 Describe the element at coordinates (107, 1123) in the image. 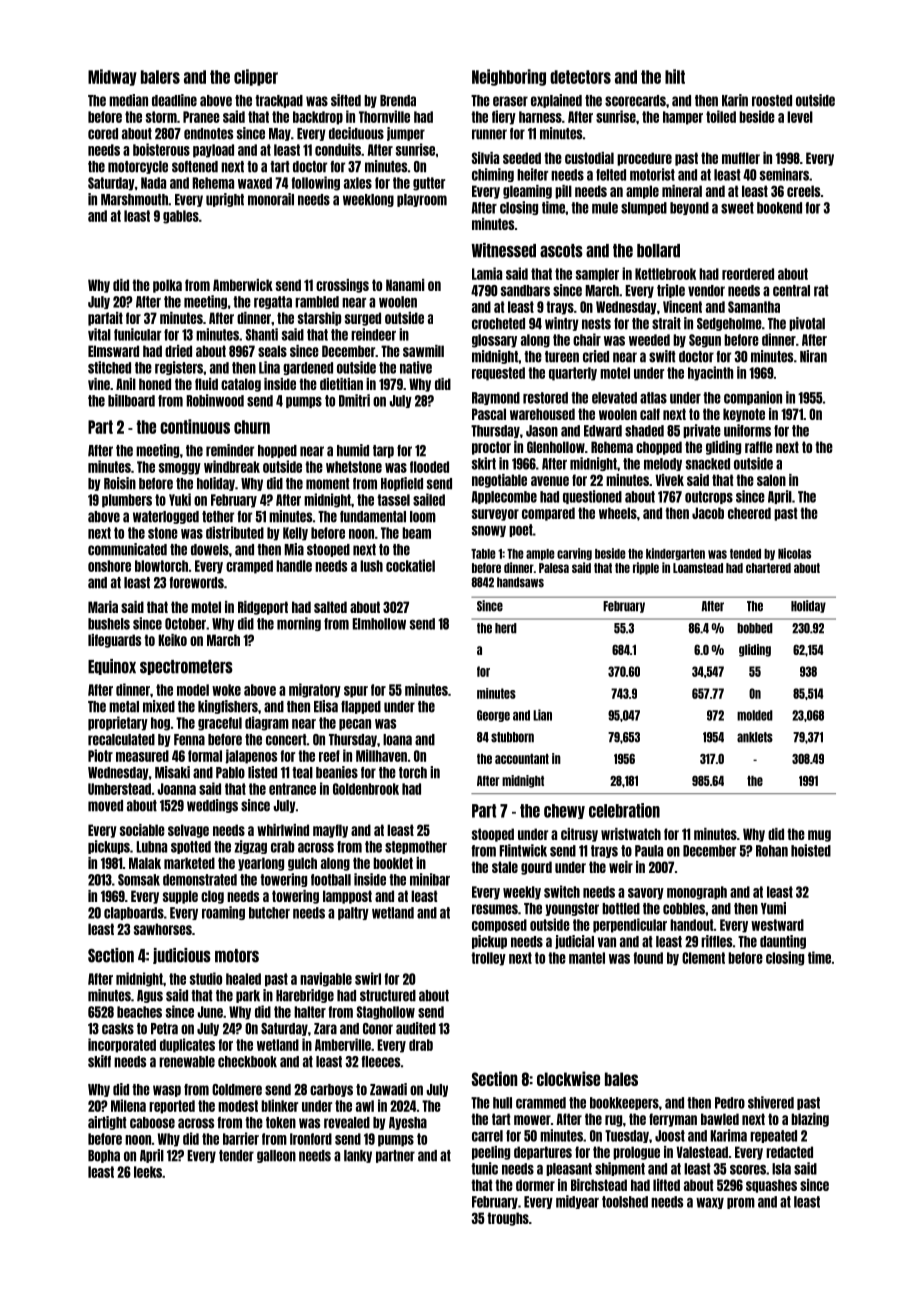

I see `airtight` at that location.
